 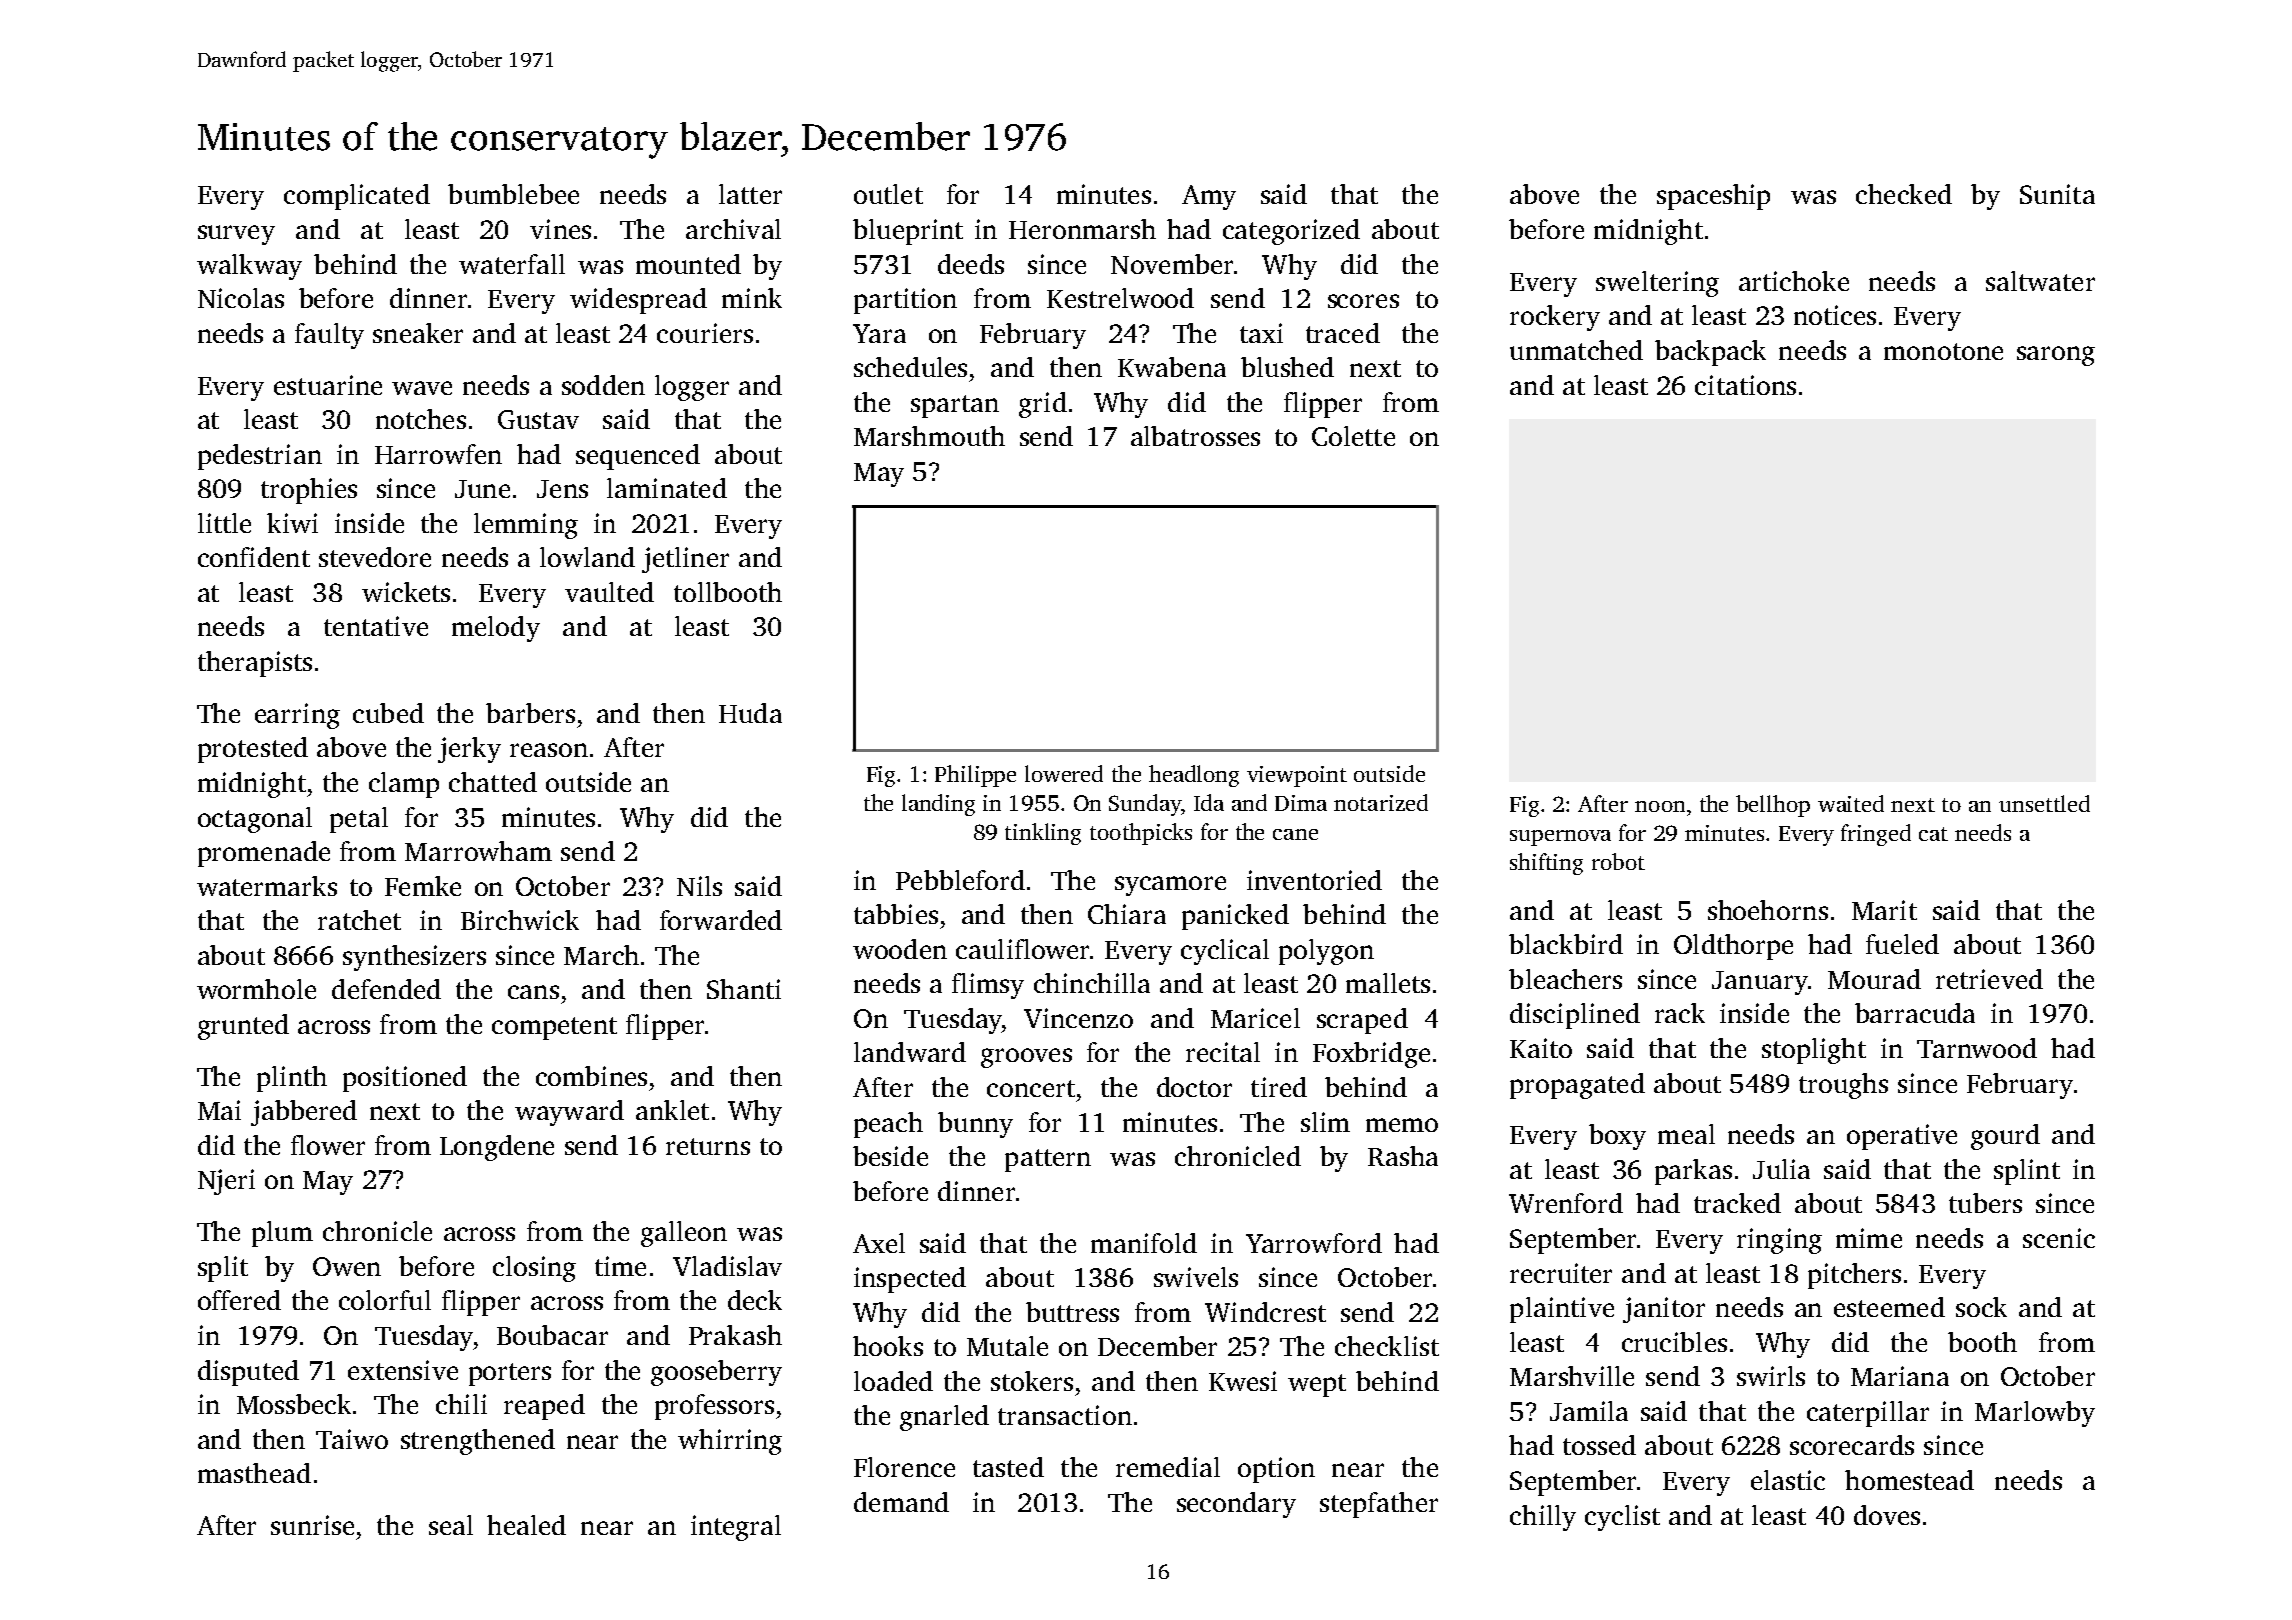 What do you see at coordinates (1779, 1241) in the screenshot?
I see `ringing` at bounding box center [1779, 1241].
